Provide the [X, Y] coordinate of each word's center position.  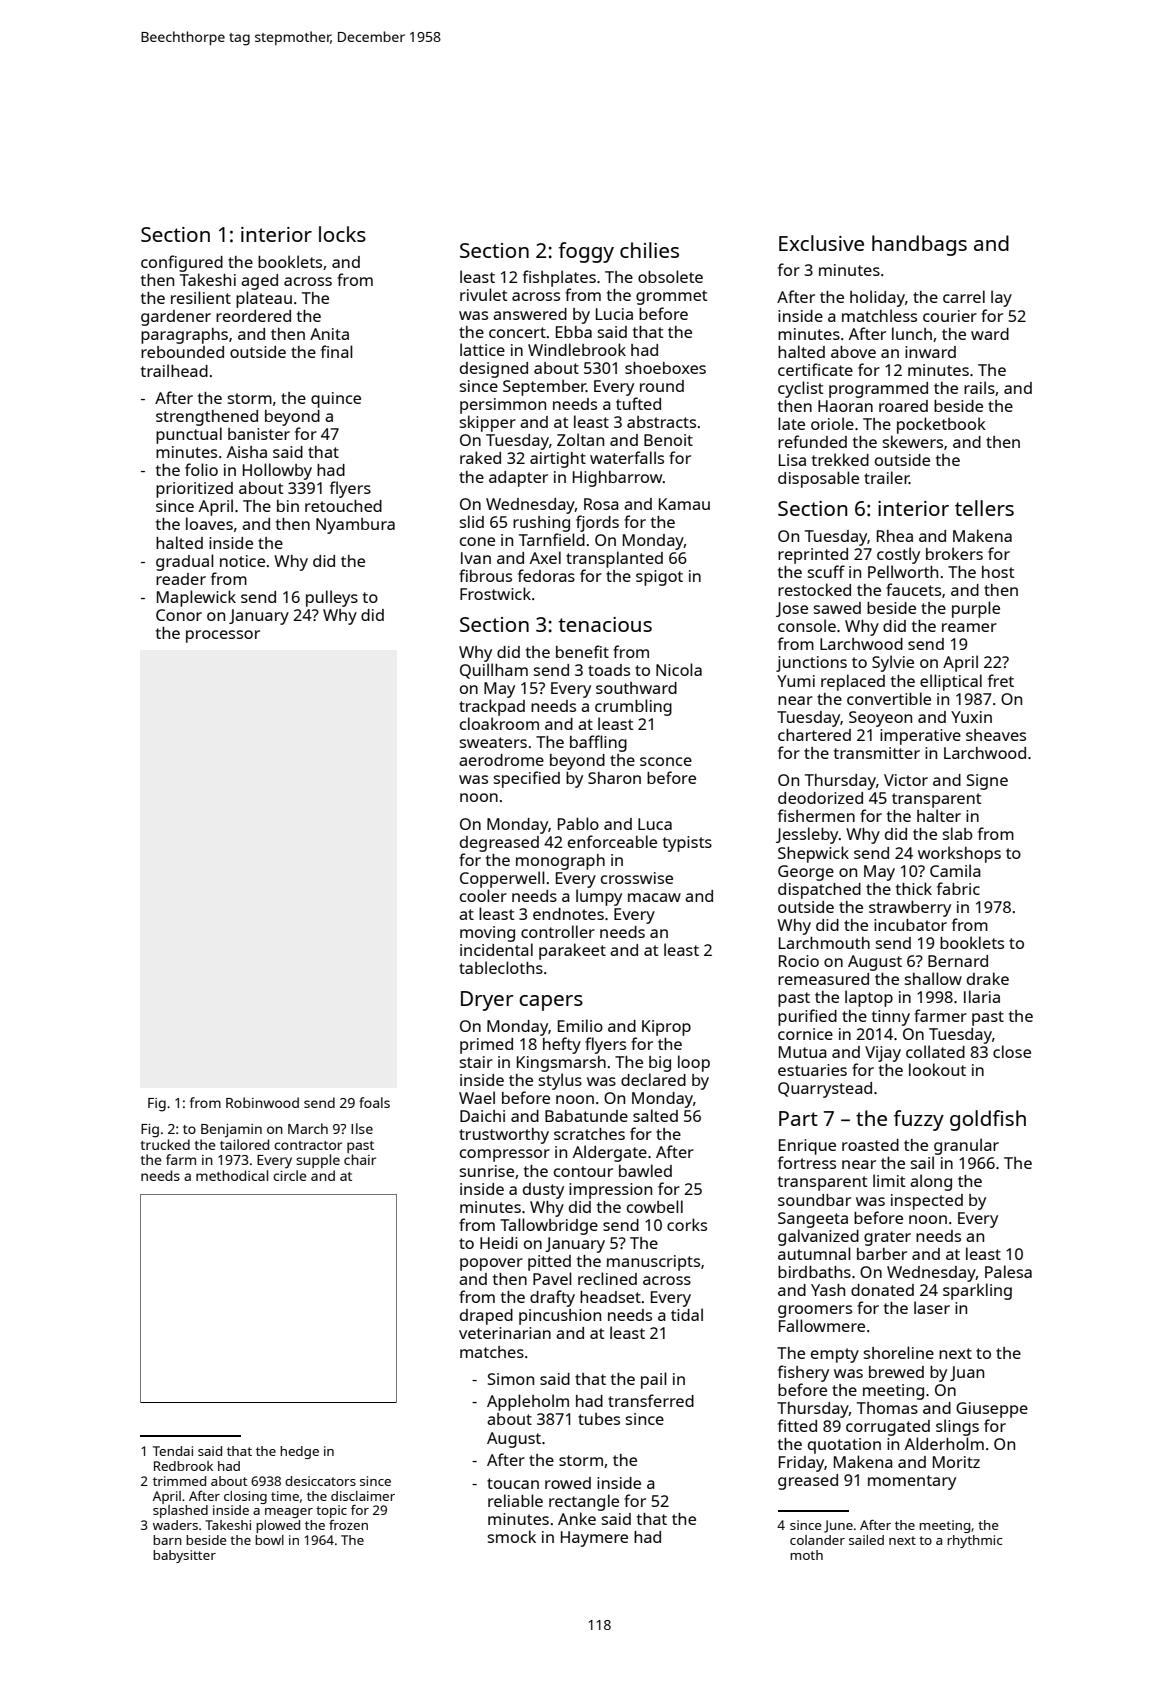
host [998, 572]
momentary [912, 1482]
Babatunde [586, 1116]
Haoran [845, 406]
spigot [659, 578]
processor [223, 636]
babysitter [184, 1556]
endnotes [568, 914]
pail [654, 1380]
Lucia [614, 314]
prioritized [194, 490]
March [308, 1128]
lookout [937, 1069]
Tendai [173, 1451]
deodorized [820, 798]
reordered [253, 316]
